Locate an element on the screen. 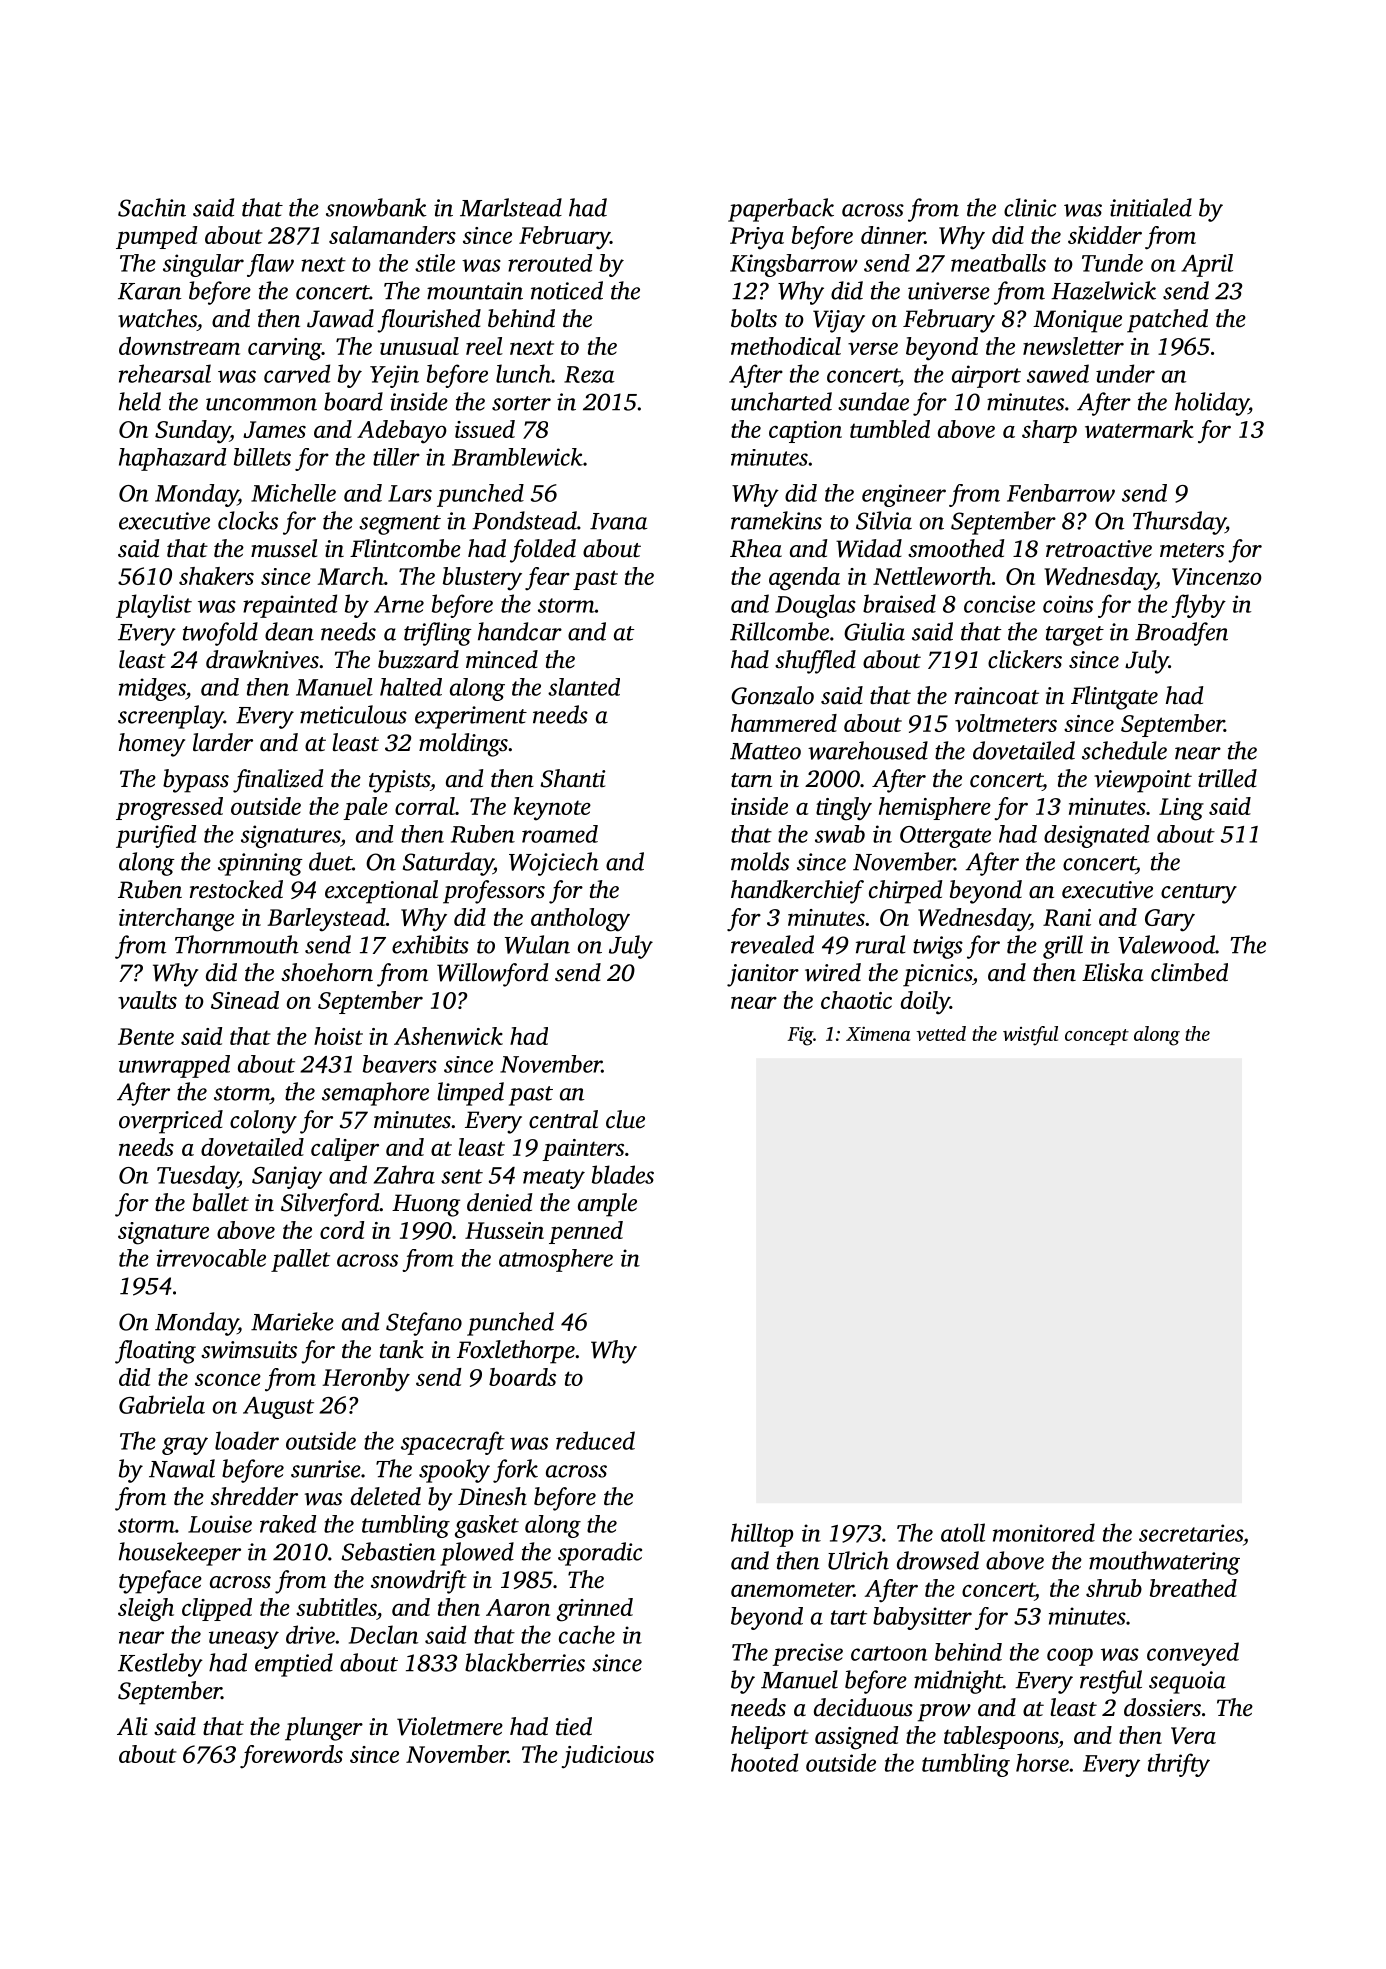  horse is located at coordinates (1042, 1762).
